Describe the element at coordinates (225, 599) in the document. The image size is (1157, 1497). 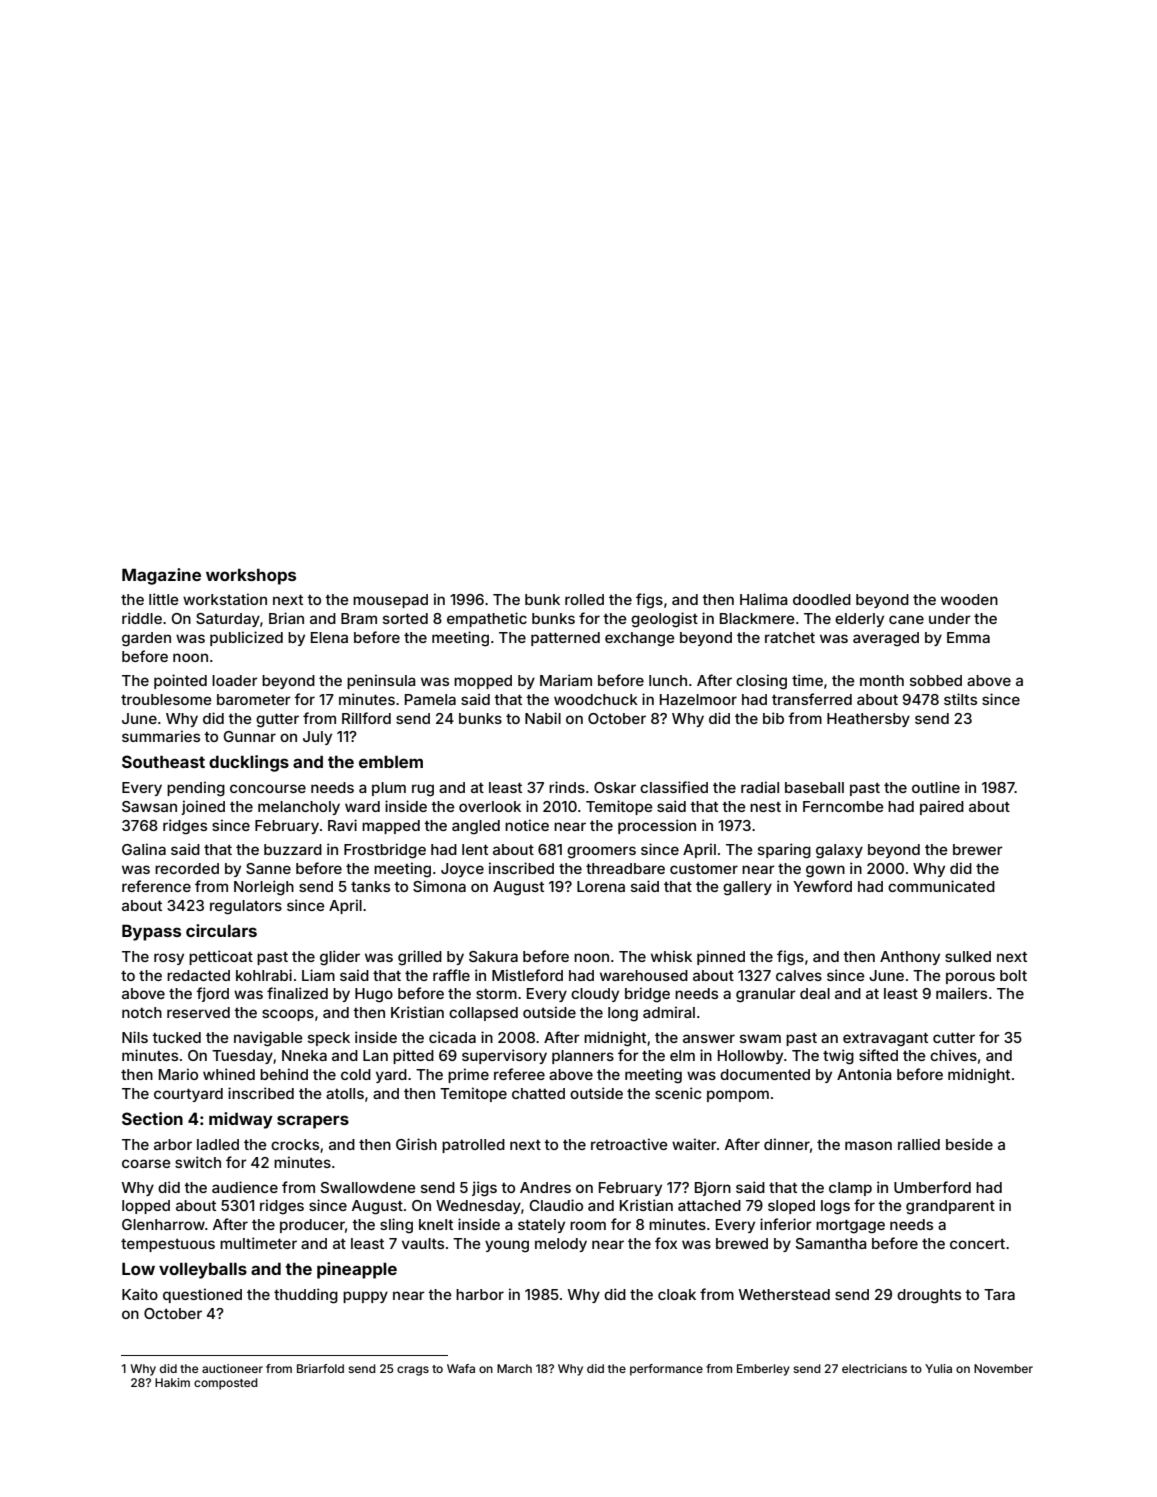
I see `workstation` at that location.
